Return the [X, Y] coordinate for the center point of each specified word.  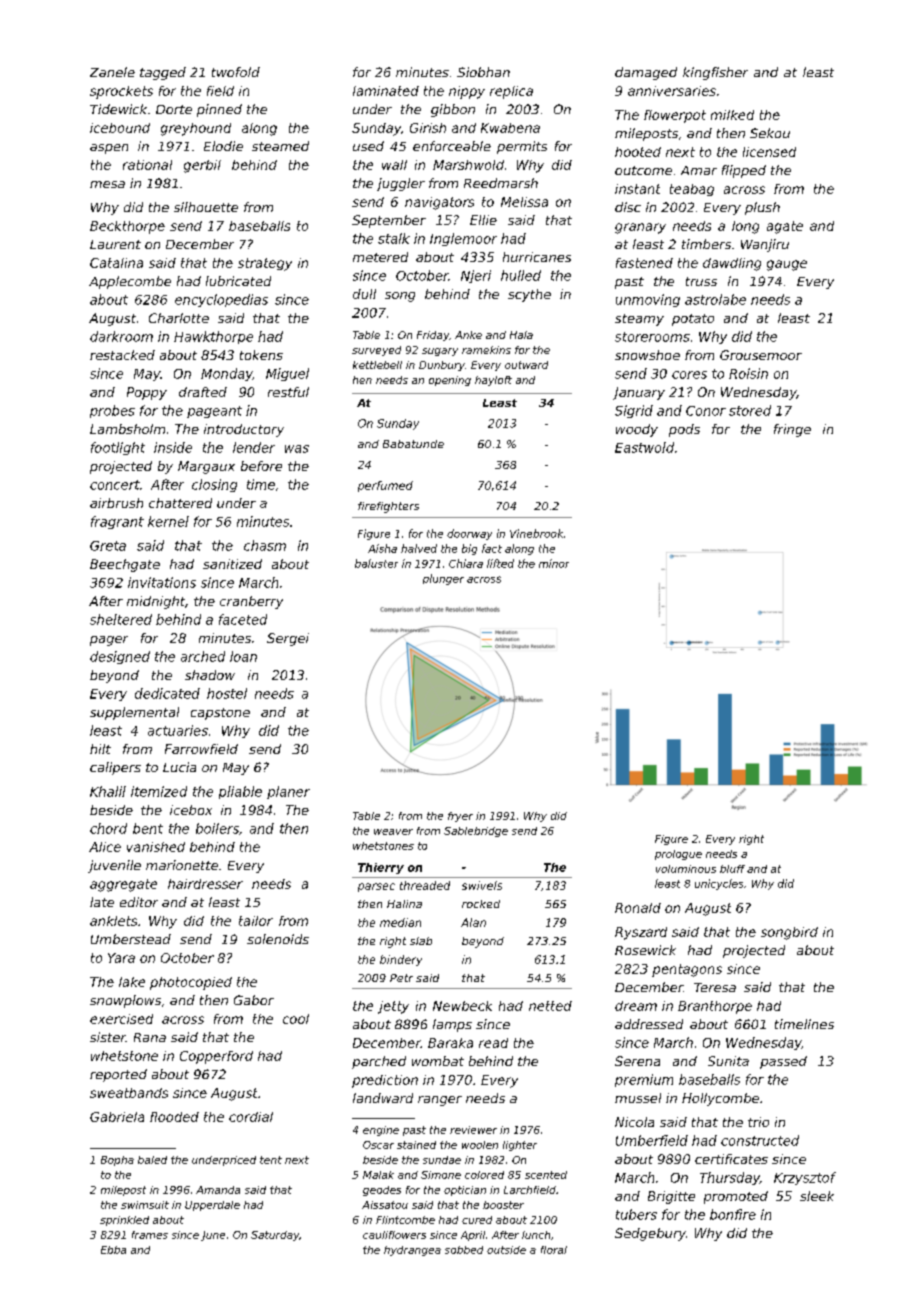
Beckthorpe [127, 227]
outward [526, 365]
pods [684, 430]
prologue [678, 855]
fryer [460, 817]
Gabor [254, 1000]
